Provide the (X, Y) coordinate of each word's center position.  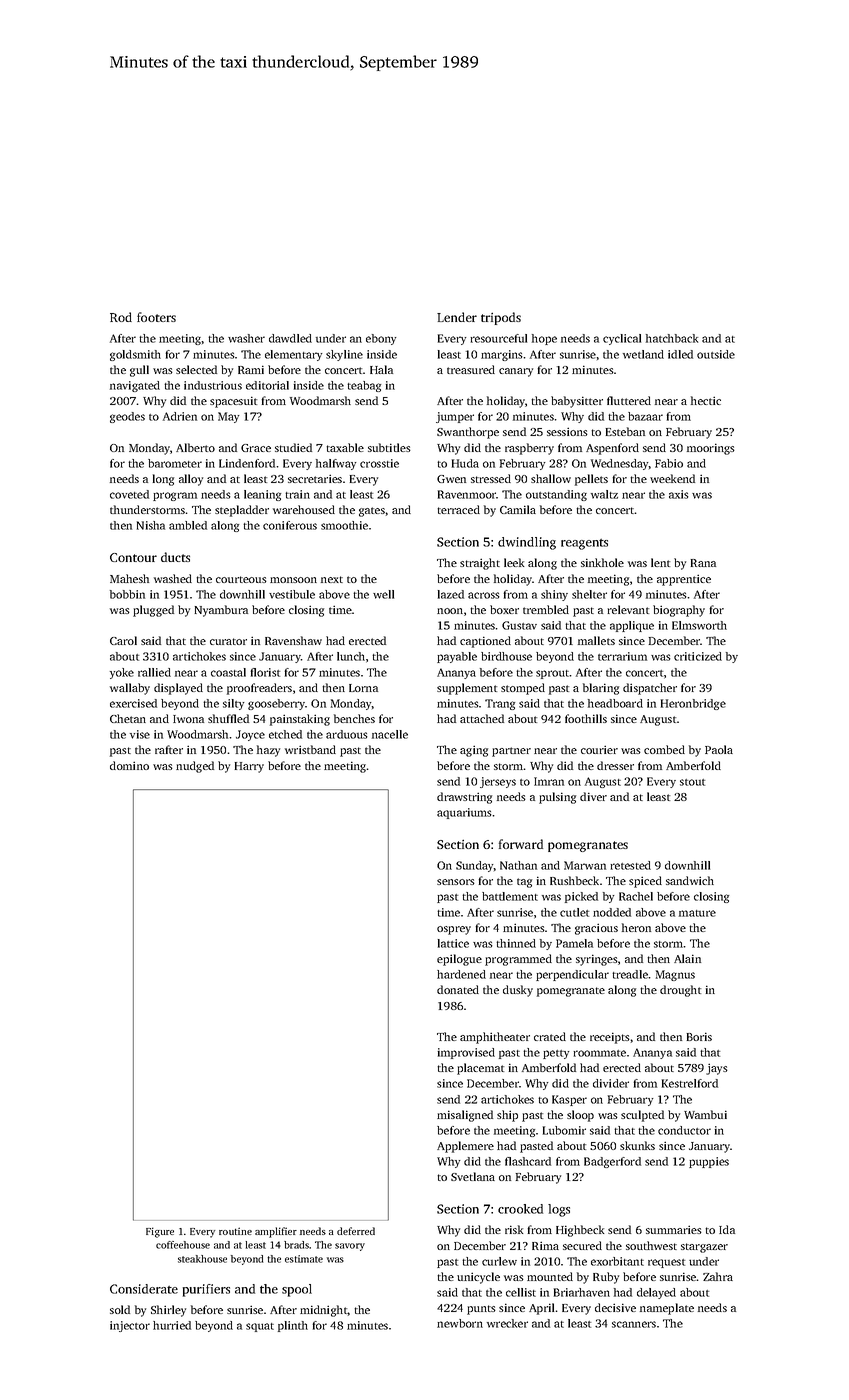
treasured (471, 369)
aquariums (464, 813)
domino (129, 765)
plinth (293, 1326)
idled (680, 354)
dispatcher (650, 689)
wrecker (507, 1323)
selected (196, 369)
